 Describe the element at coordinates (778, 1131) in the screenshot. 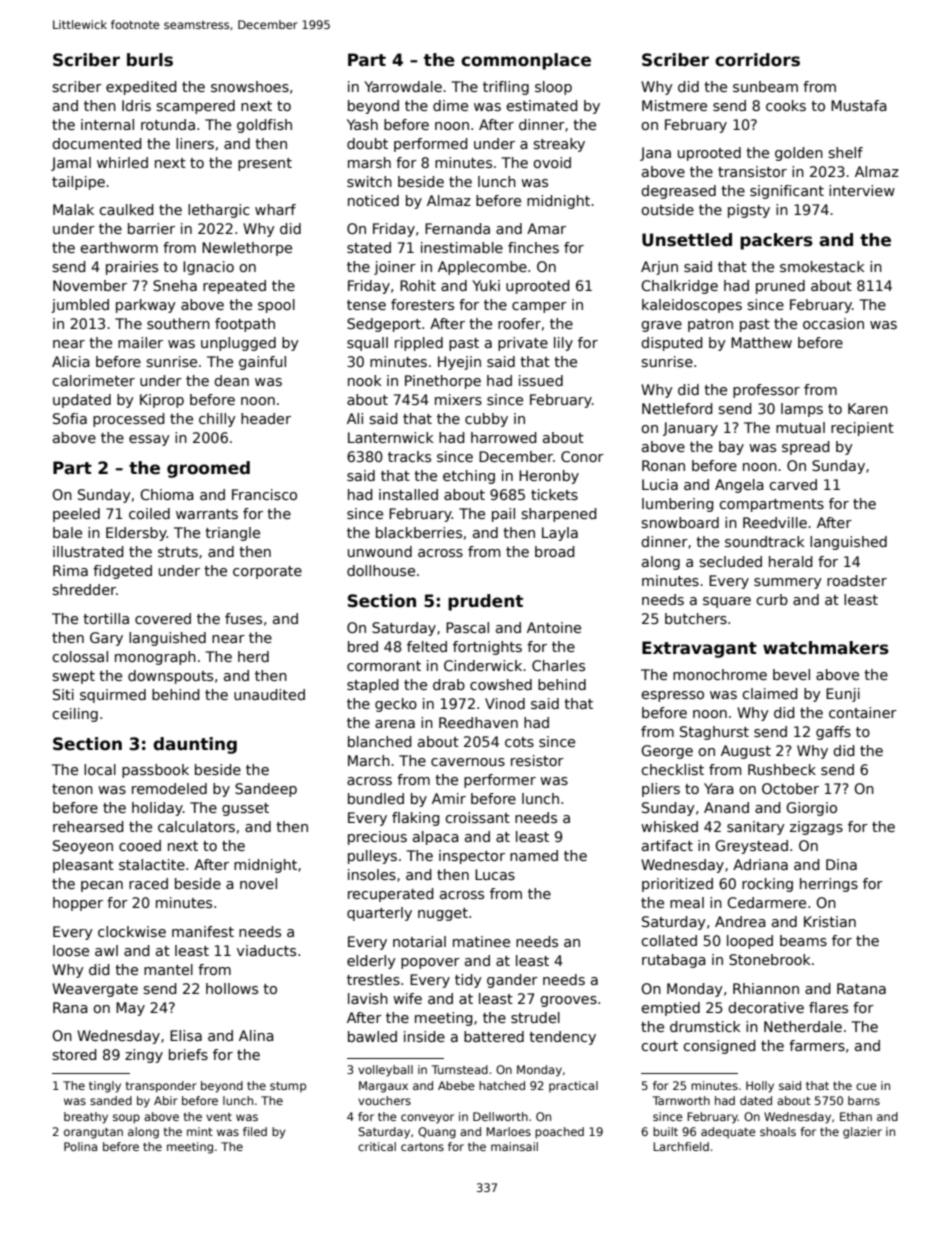

I see `shoals` at that location.
